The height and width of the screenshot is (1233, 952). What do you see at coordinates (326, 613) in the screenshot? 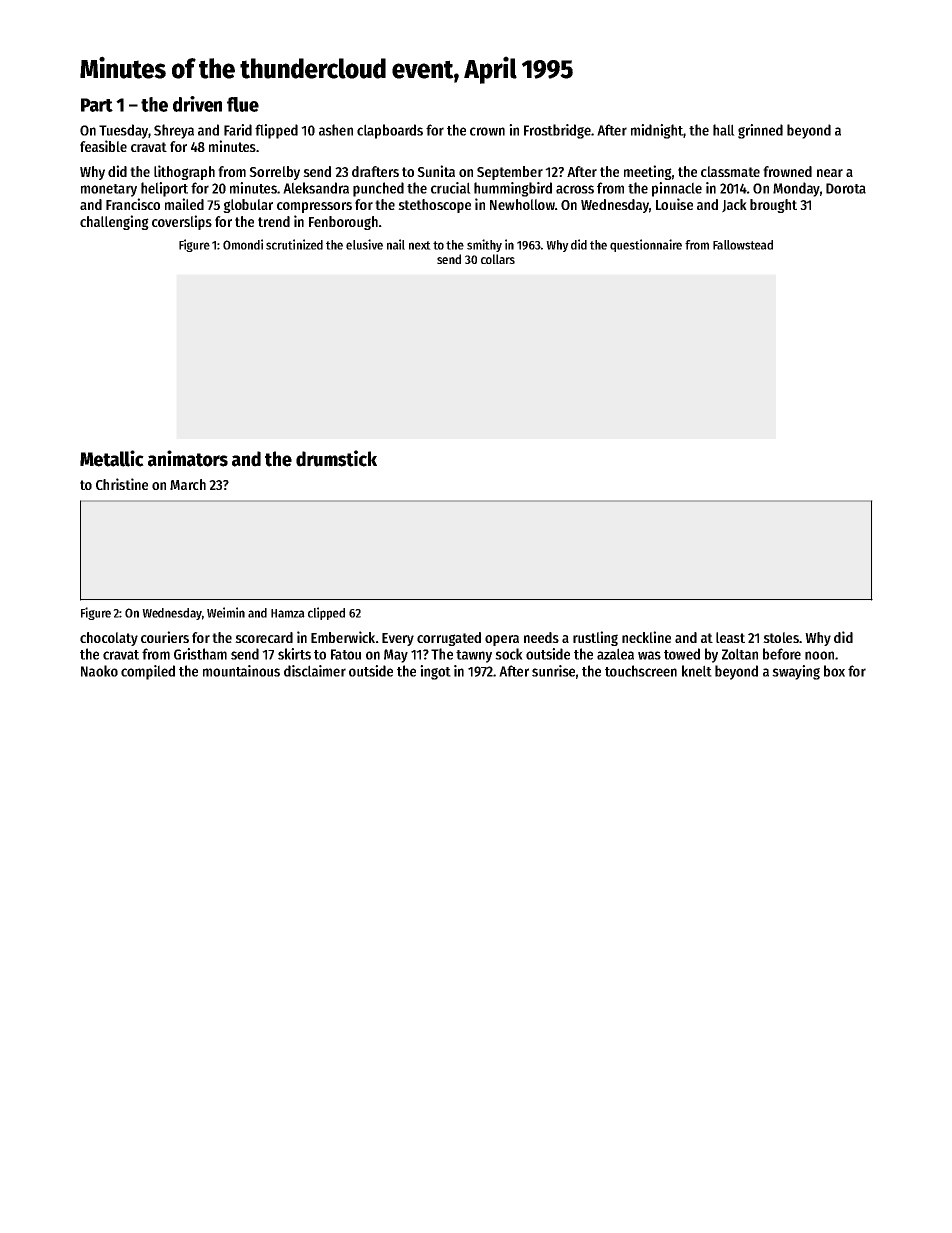
I see `clipped` at bounding box center [326, 613].
